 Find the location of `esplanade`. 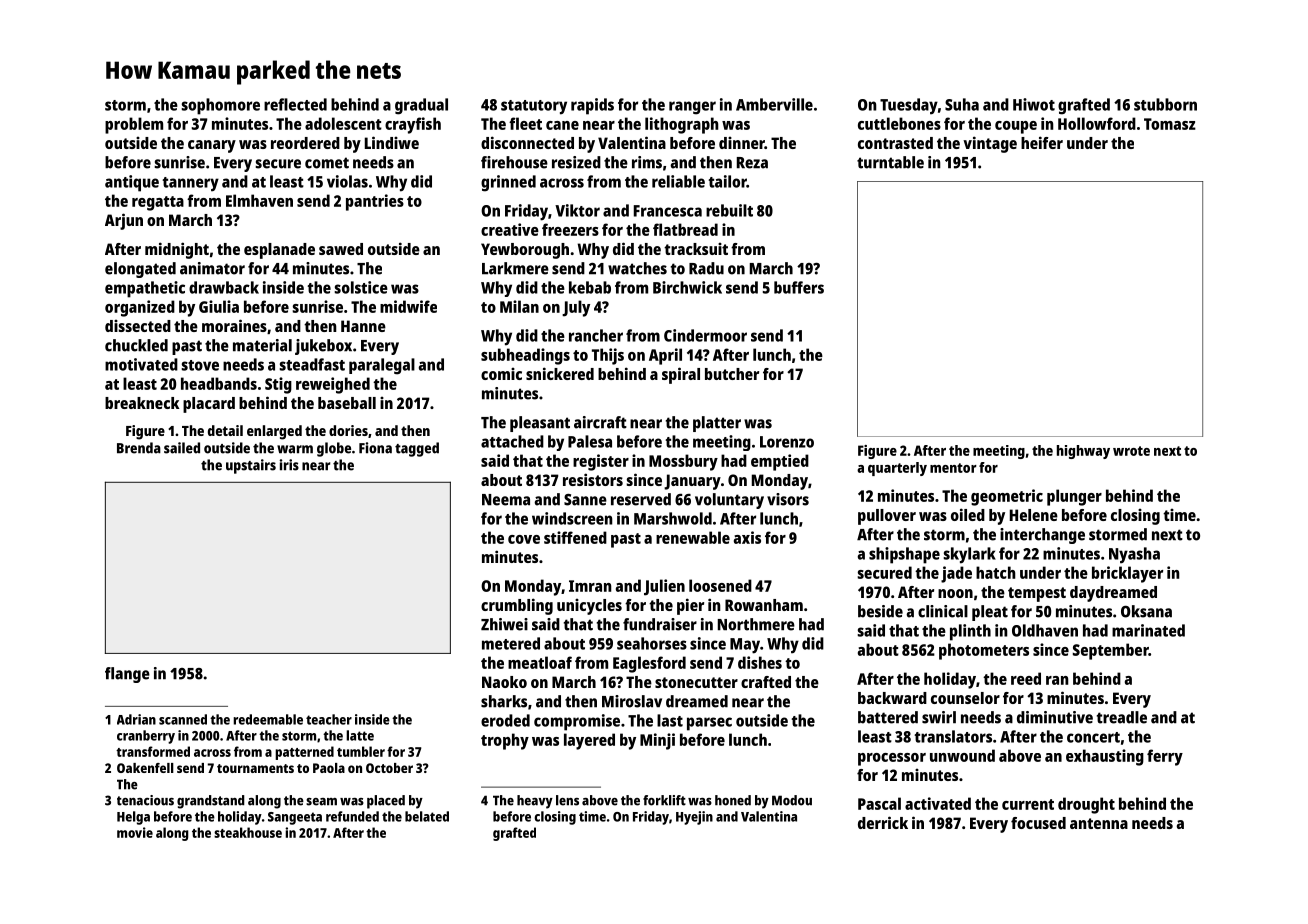

esplanade is located at coordinates (279, 251).
